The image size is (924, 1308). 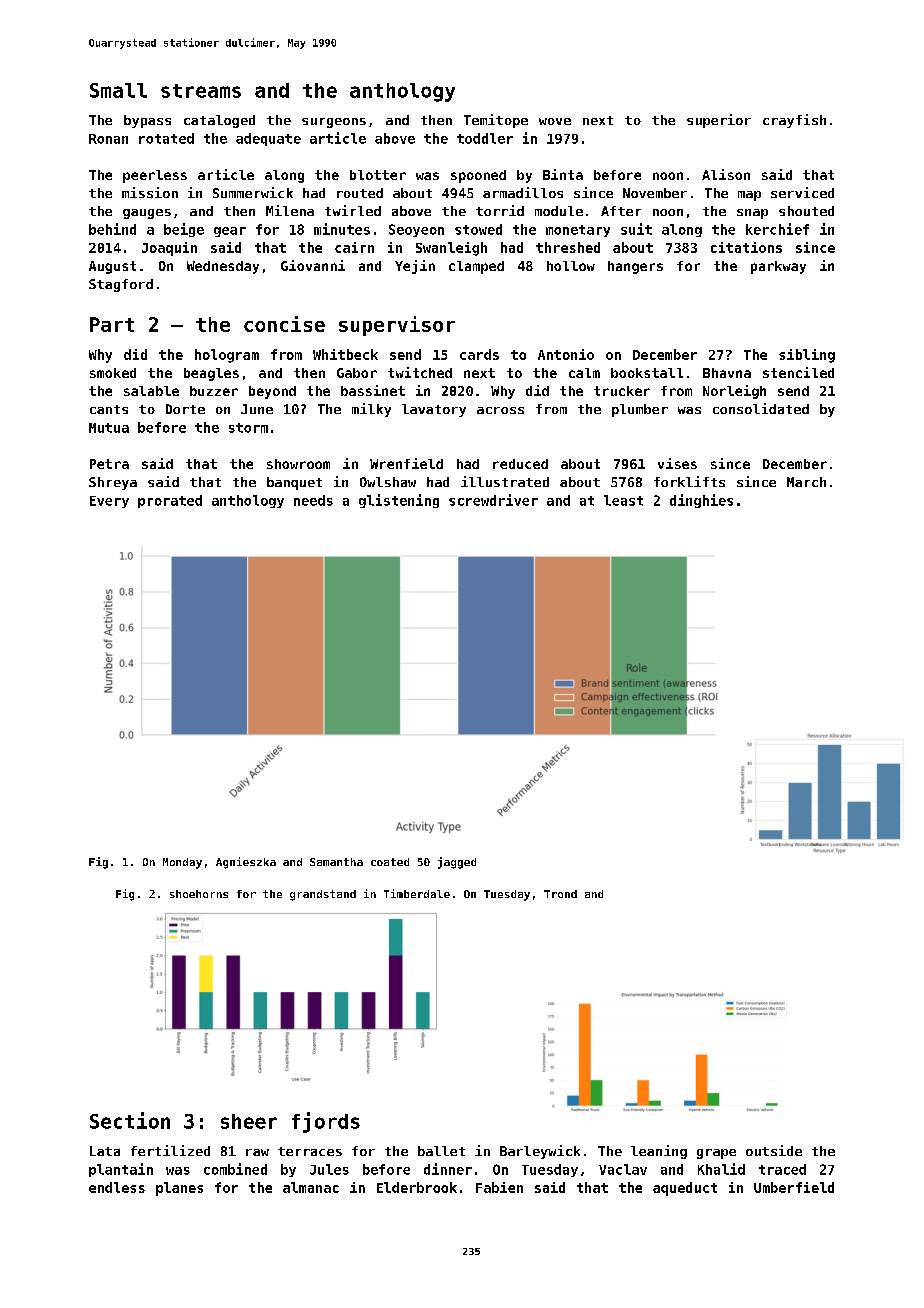 I want to click on prorated, so click(x=170, y=501).
